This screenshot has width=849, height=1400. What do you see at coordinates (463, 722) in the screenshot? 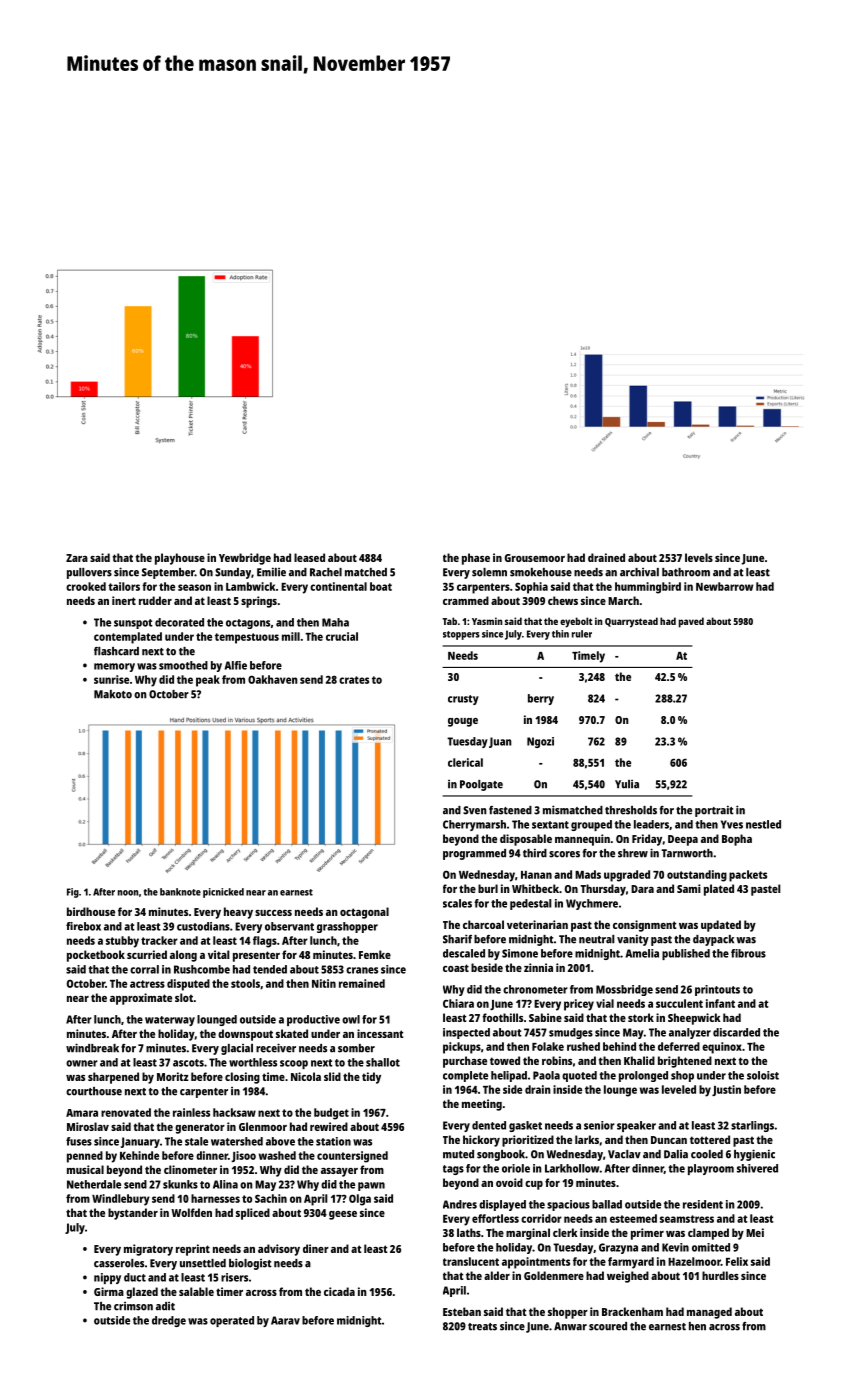
I see `gouge` at bounding box center [463, 722].
